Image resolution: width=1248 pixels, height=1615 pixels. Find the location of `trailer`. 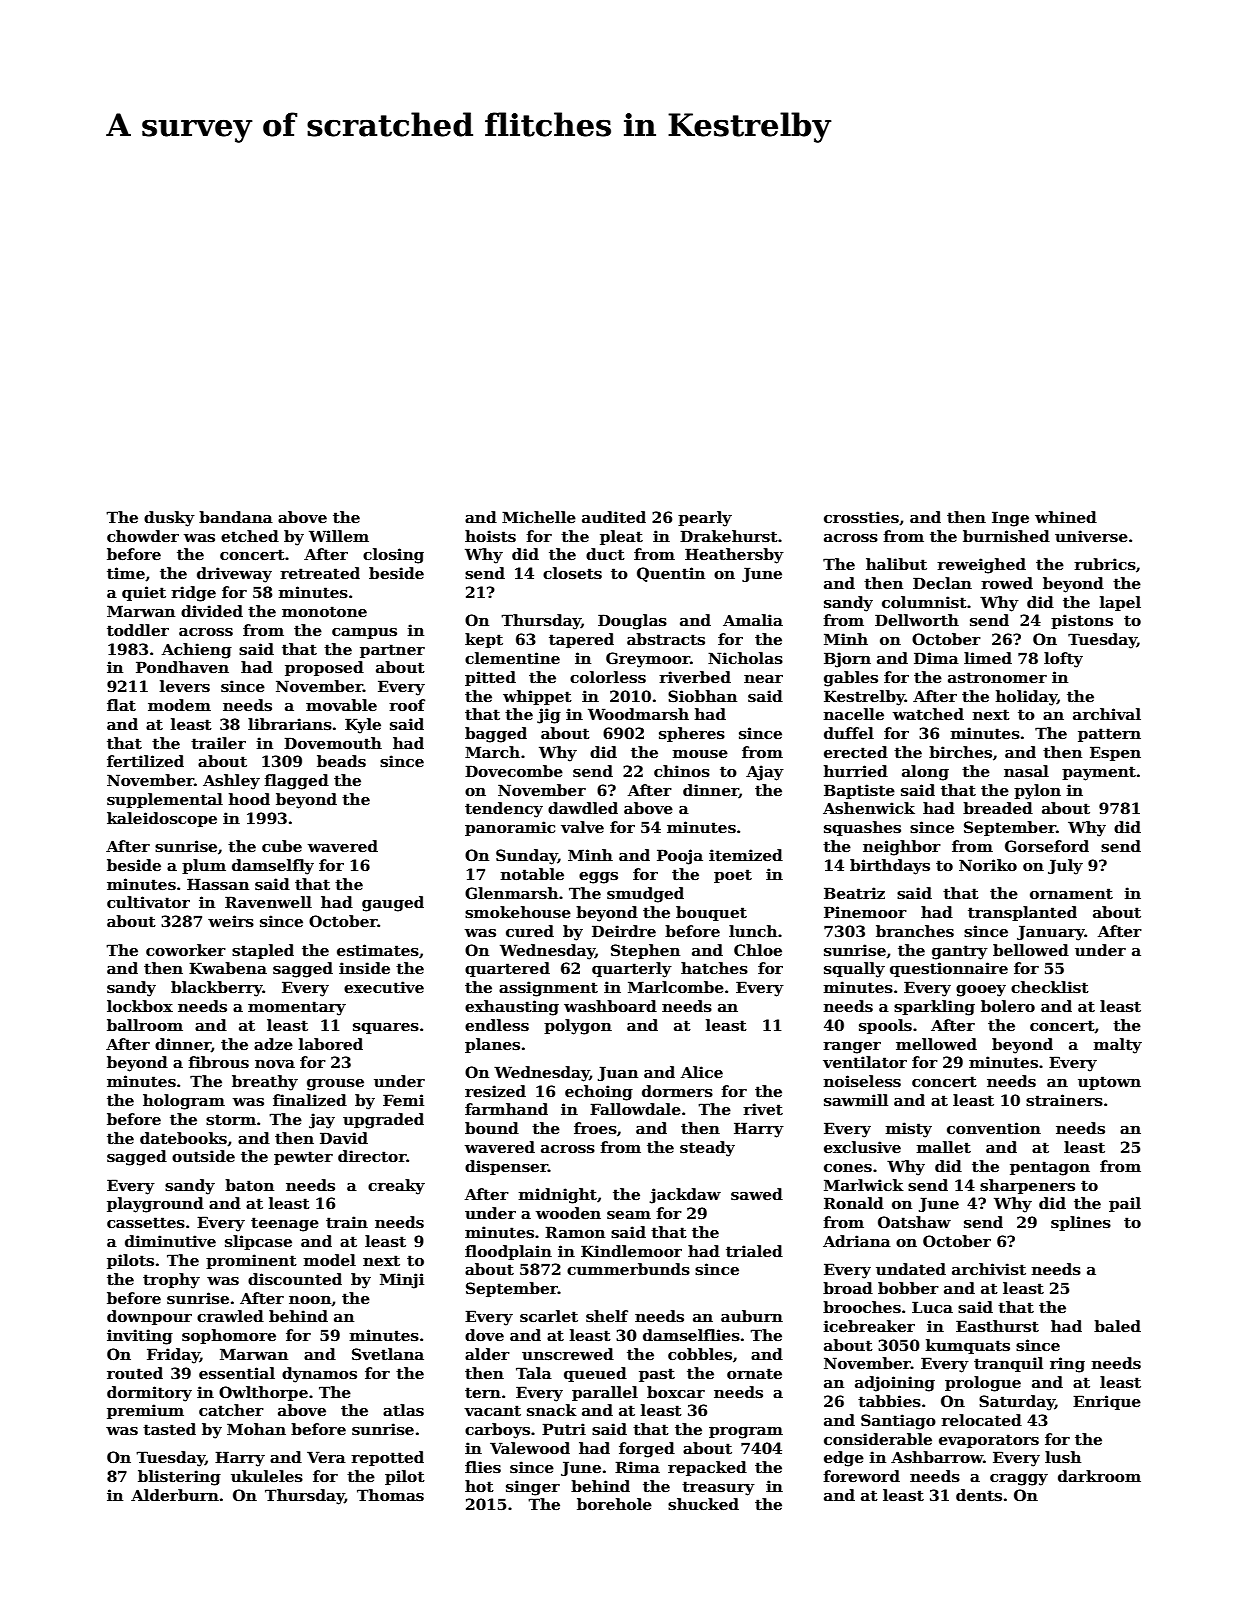

trailer is located at coordinates (218, 743).
